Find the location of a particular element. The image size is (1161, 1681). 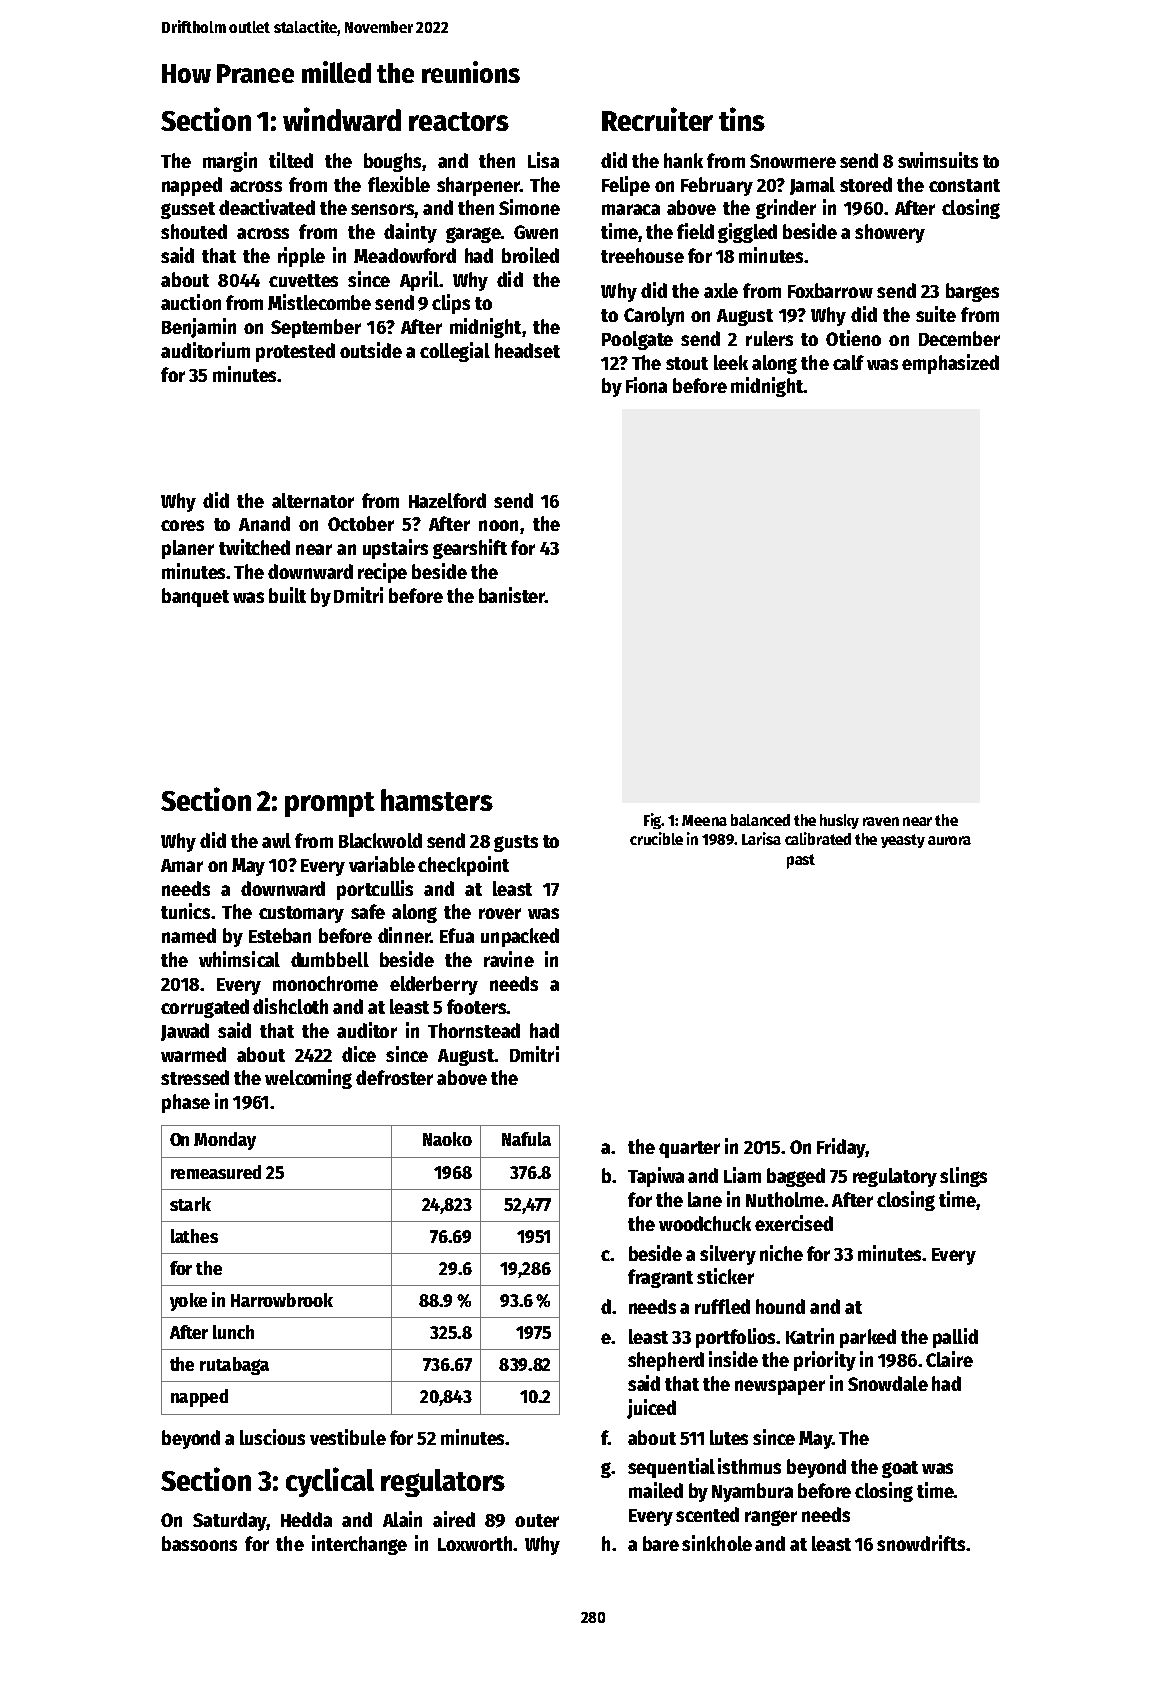

pallid is located at coordinates (955, 1338).
